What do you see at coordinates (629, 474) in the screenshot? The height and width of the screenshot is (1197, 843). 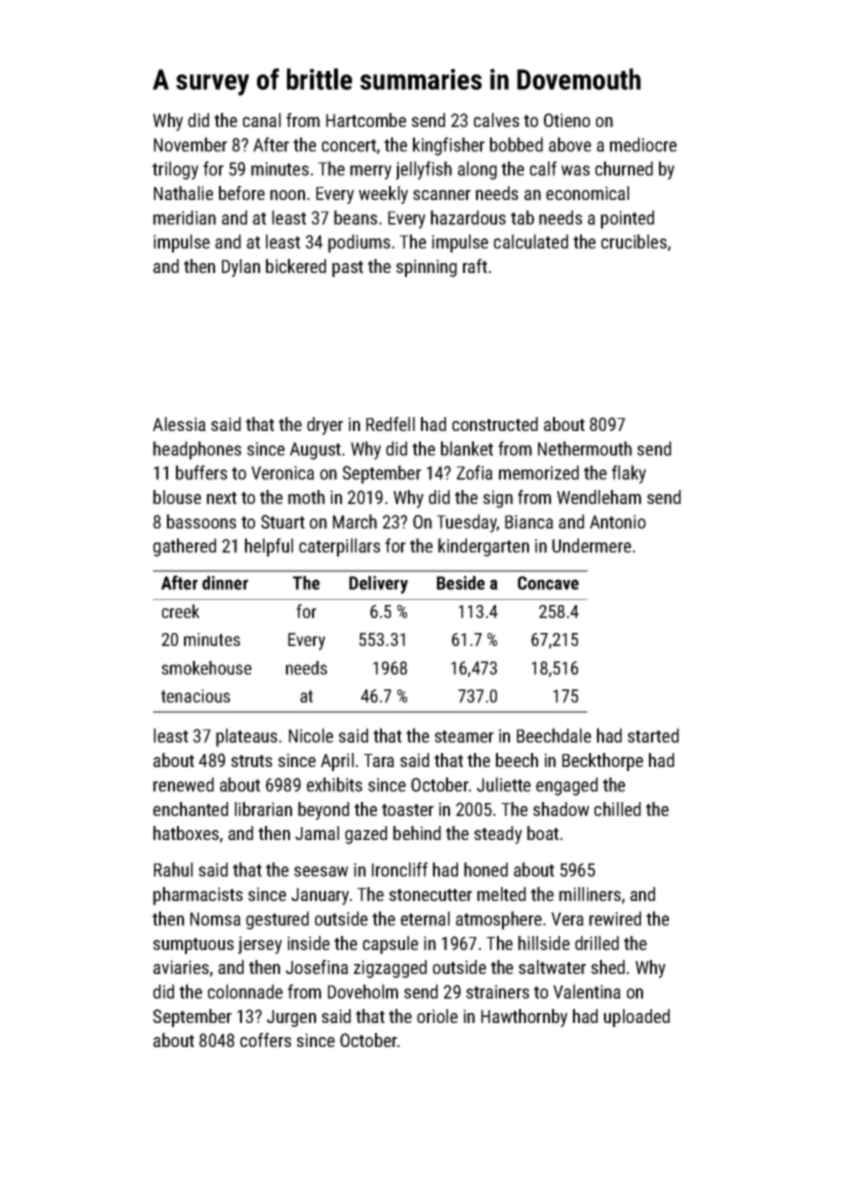 I see `flaky` at bounding box center [629, 474].
